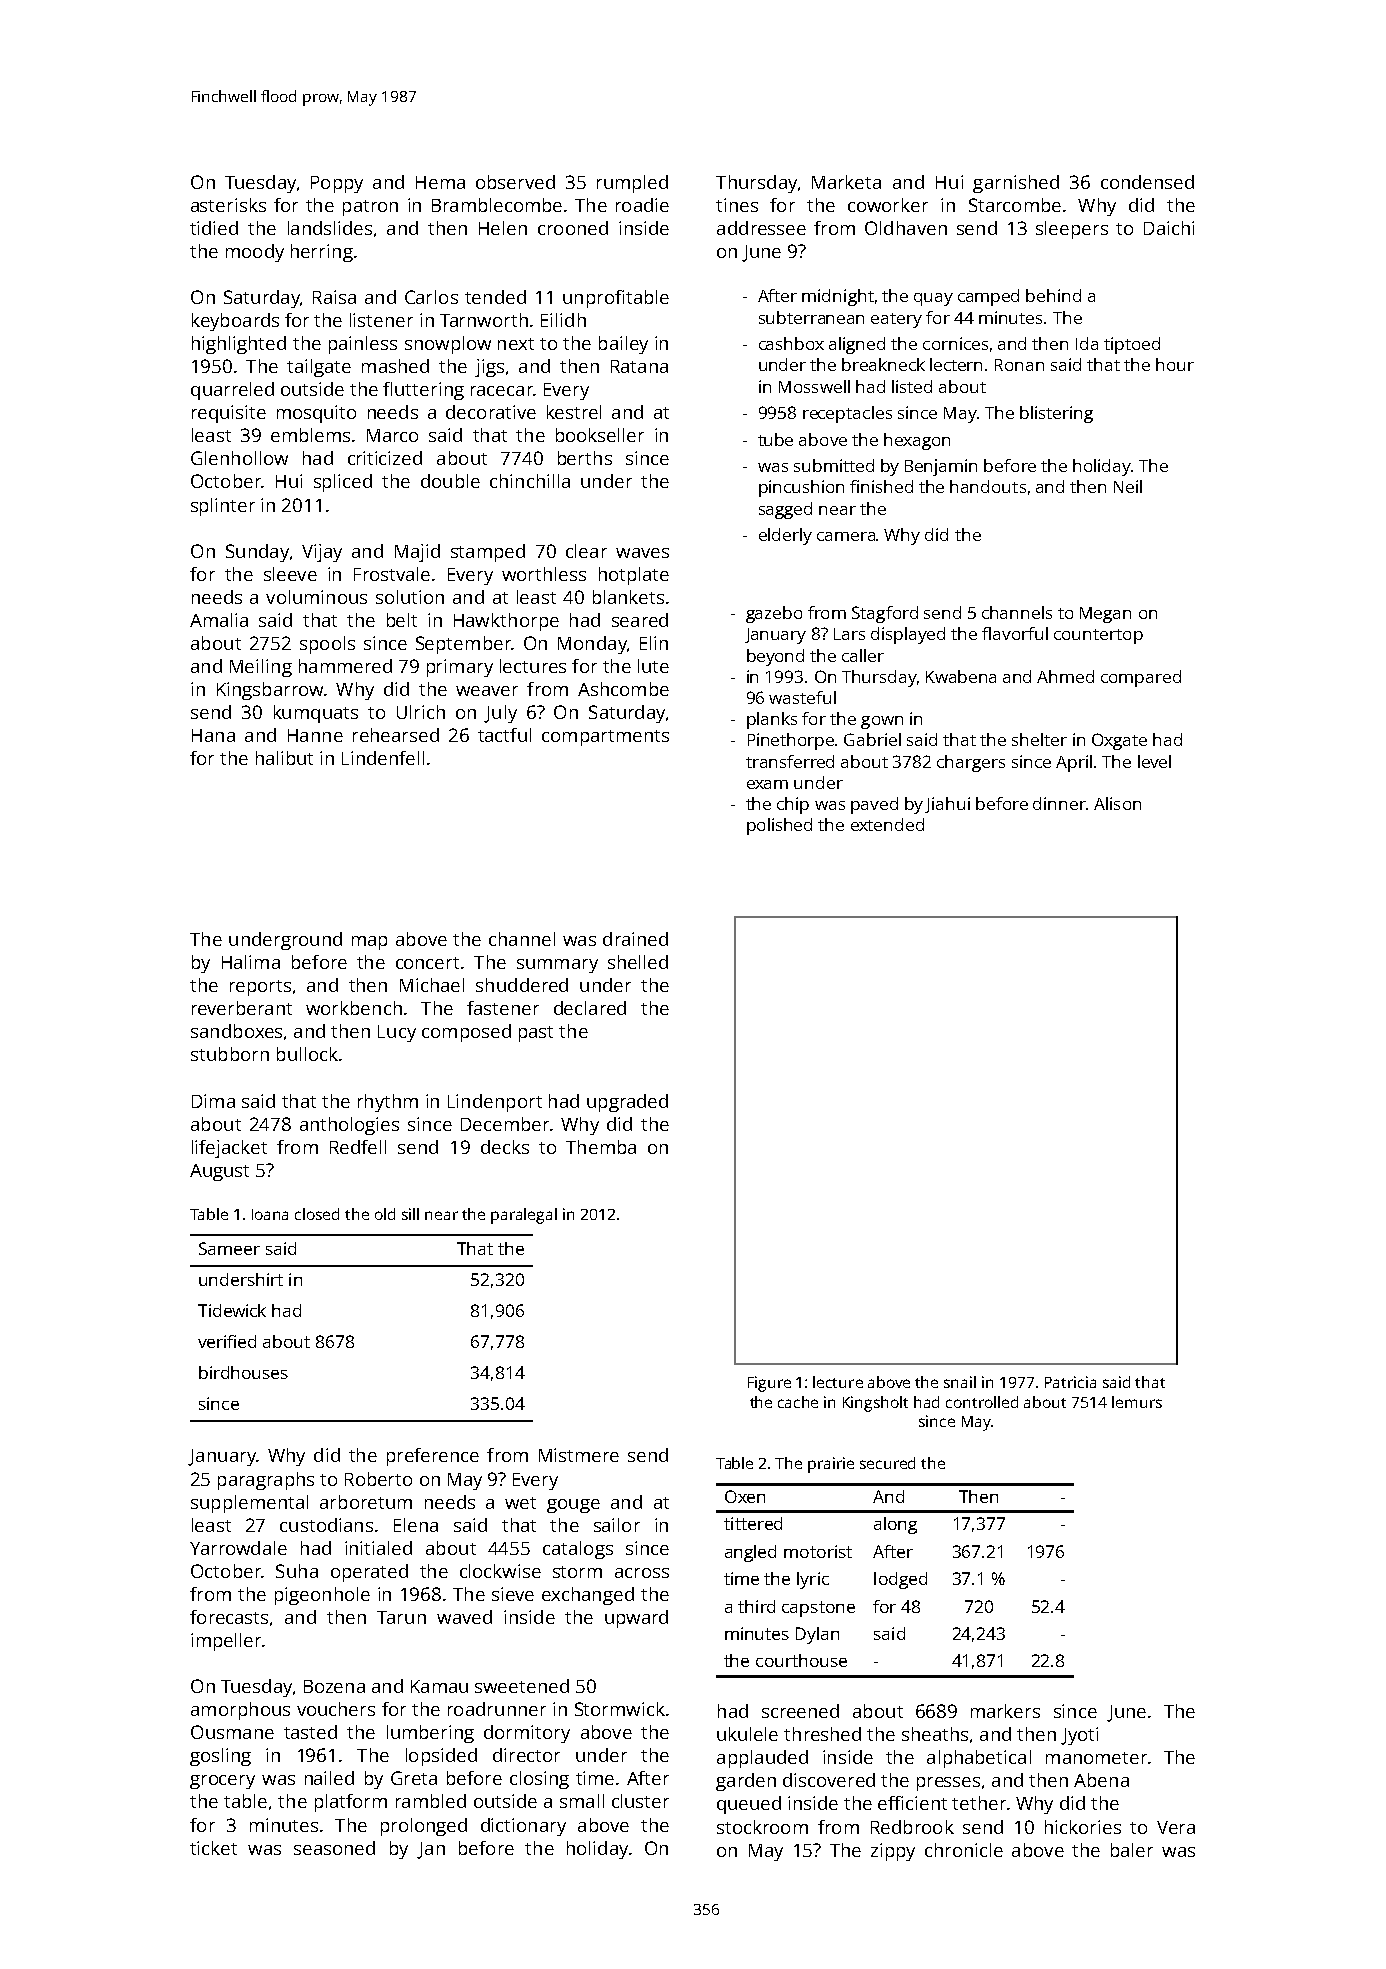  I want to click on dinner, so click(1059, 803).
